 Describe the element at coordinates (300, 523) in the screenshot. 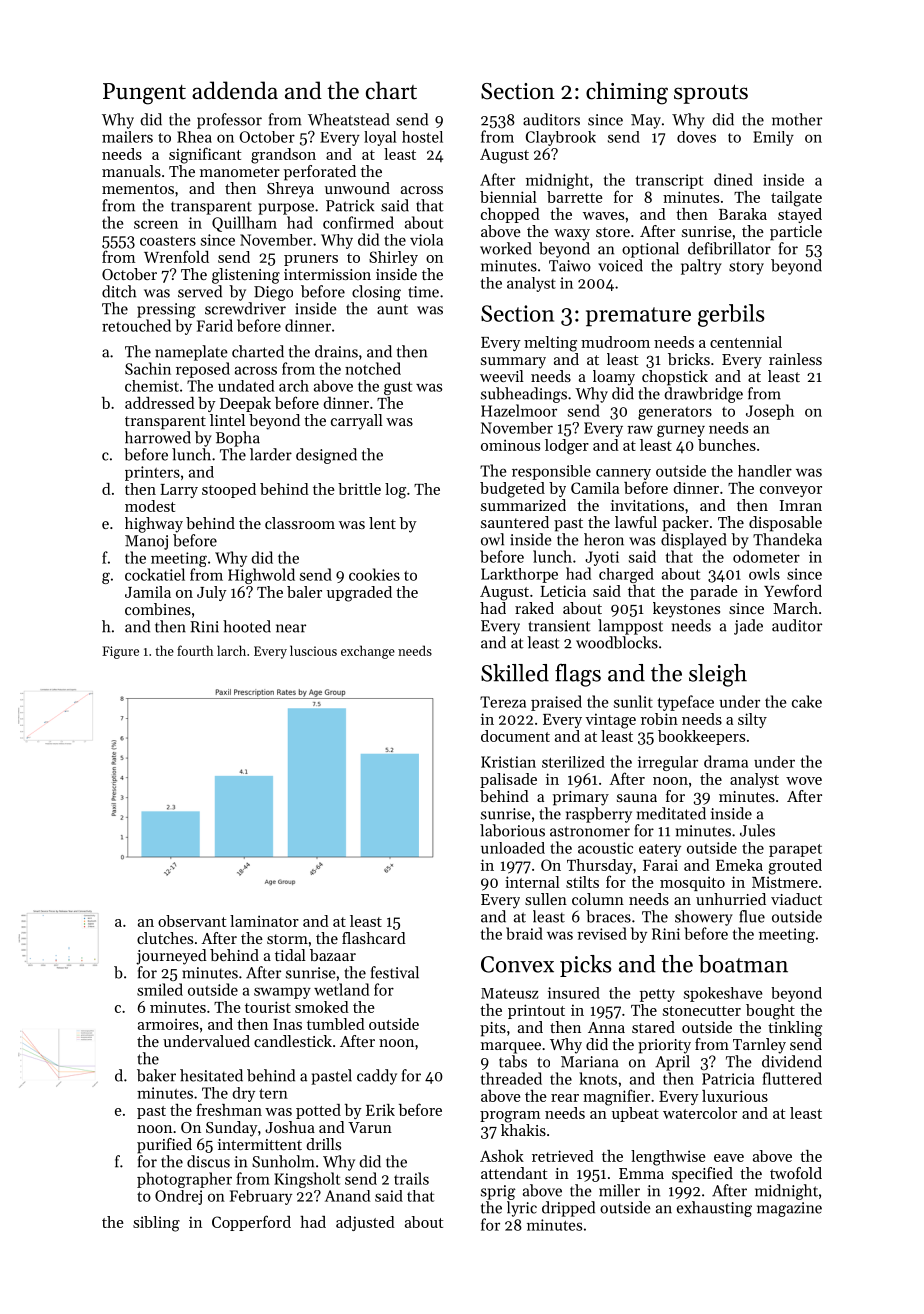

I see `classroom` at that location.
